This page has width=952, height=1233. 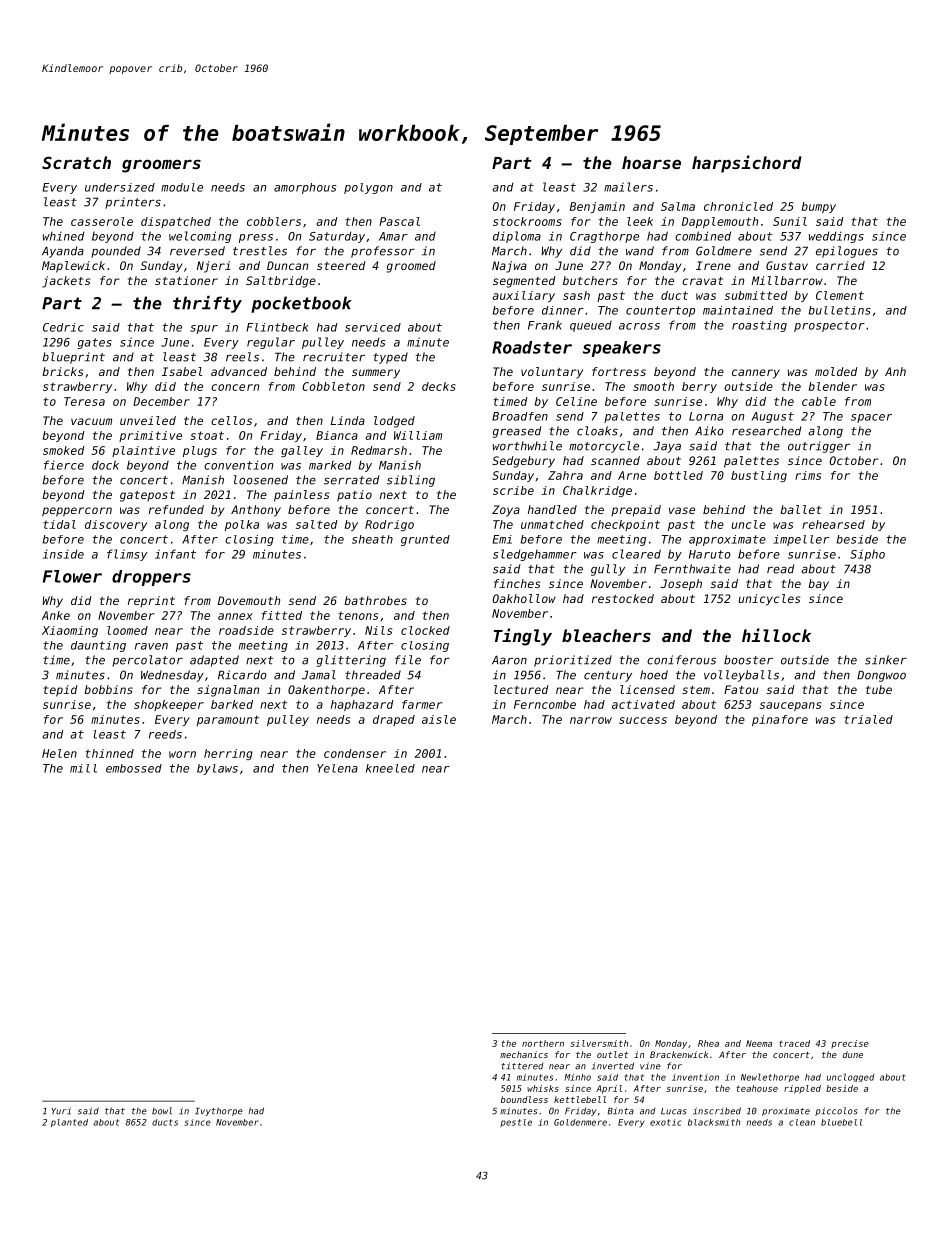 What do you see at coordinates (800, 509) in the page?
I see `ballet` at bounding box center [800, 509].
